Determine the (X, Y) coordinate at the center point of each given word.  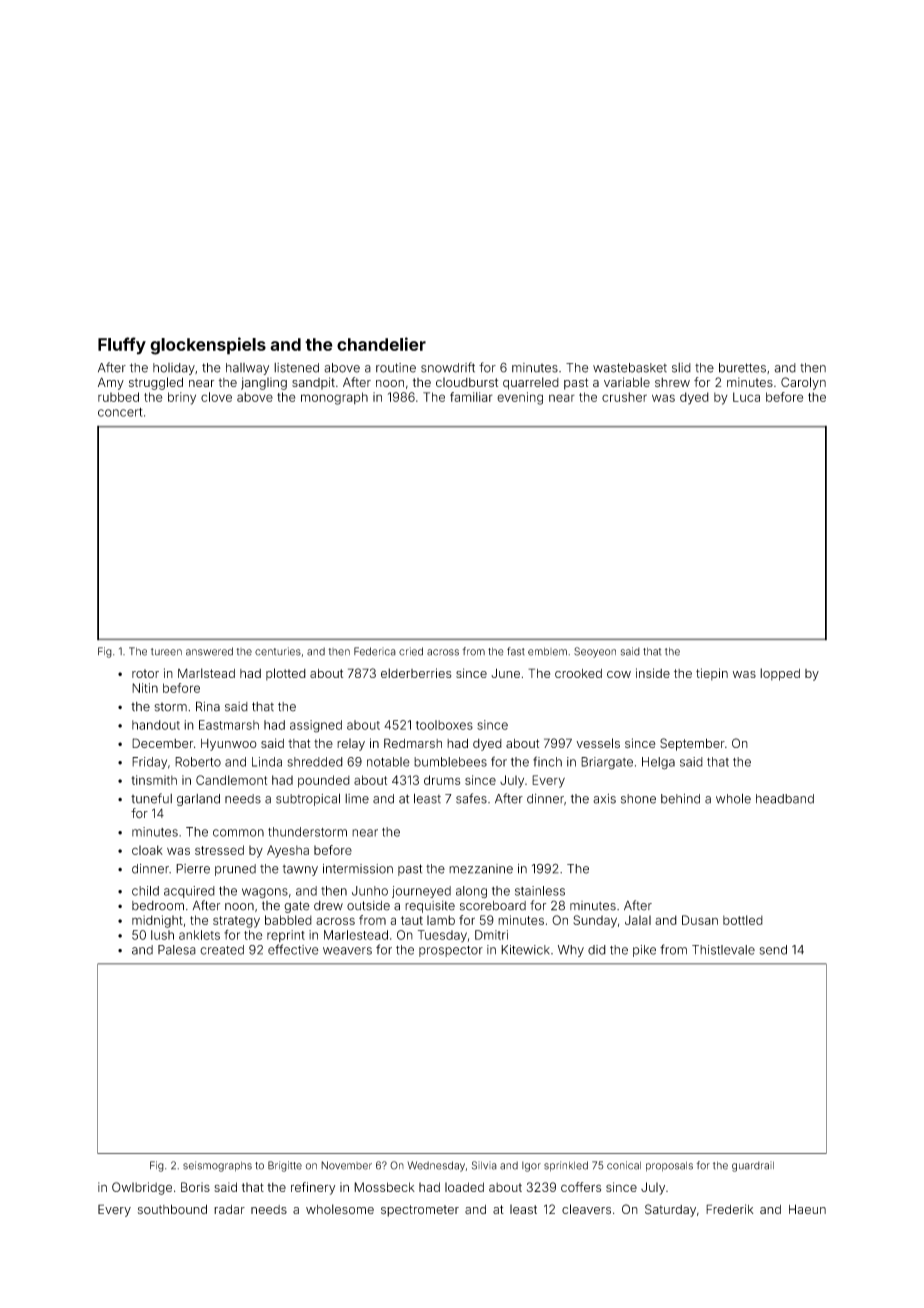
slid (681, 368)
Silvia (484, 1165)
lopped (780, 674)
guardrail (753, 1166)
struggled (156, 383)
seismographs (217, 1166)
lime (357, 799)
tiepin (712, 674)
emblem (547, 651)
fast (516, 651)
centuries (278, 651)
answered (209, 651)
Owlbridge (142, 1188)
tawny (300, 870)
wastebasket (630, 368)
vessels (598, 743)
